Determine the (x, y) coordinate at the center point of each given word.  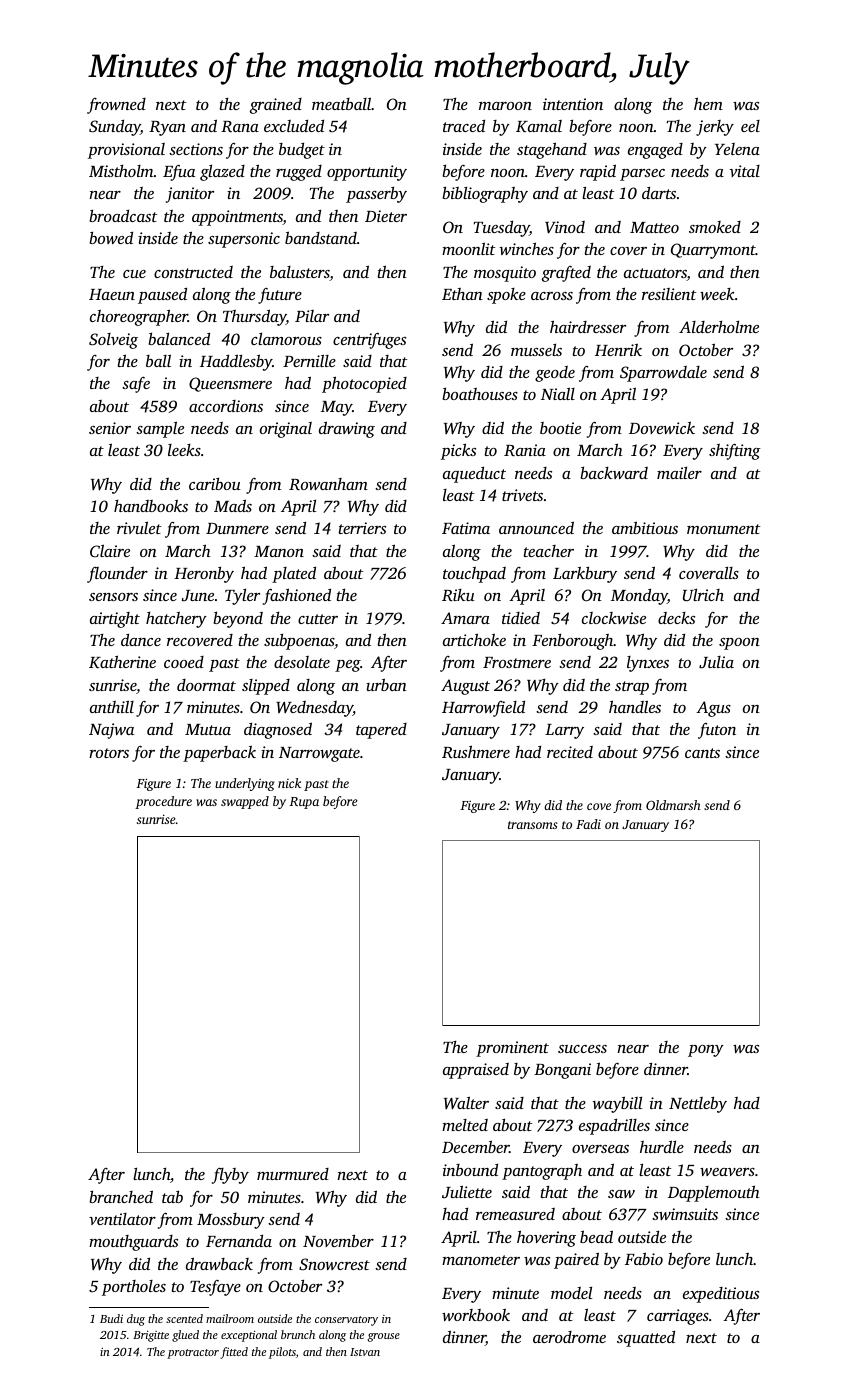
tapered (381, 731)
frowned (116, 106)
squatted (646, 1339)
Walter (466, 1103)
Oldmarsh (673, 805)
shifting (735, 452)
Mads (233, 505)
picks (458, 451)
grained (276, 106)
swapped (245, 802)
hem (708, 103)
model (571, 1293)
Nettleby (698, 1105)
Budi (111, 1318)
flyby (230, 1176)
